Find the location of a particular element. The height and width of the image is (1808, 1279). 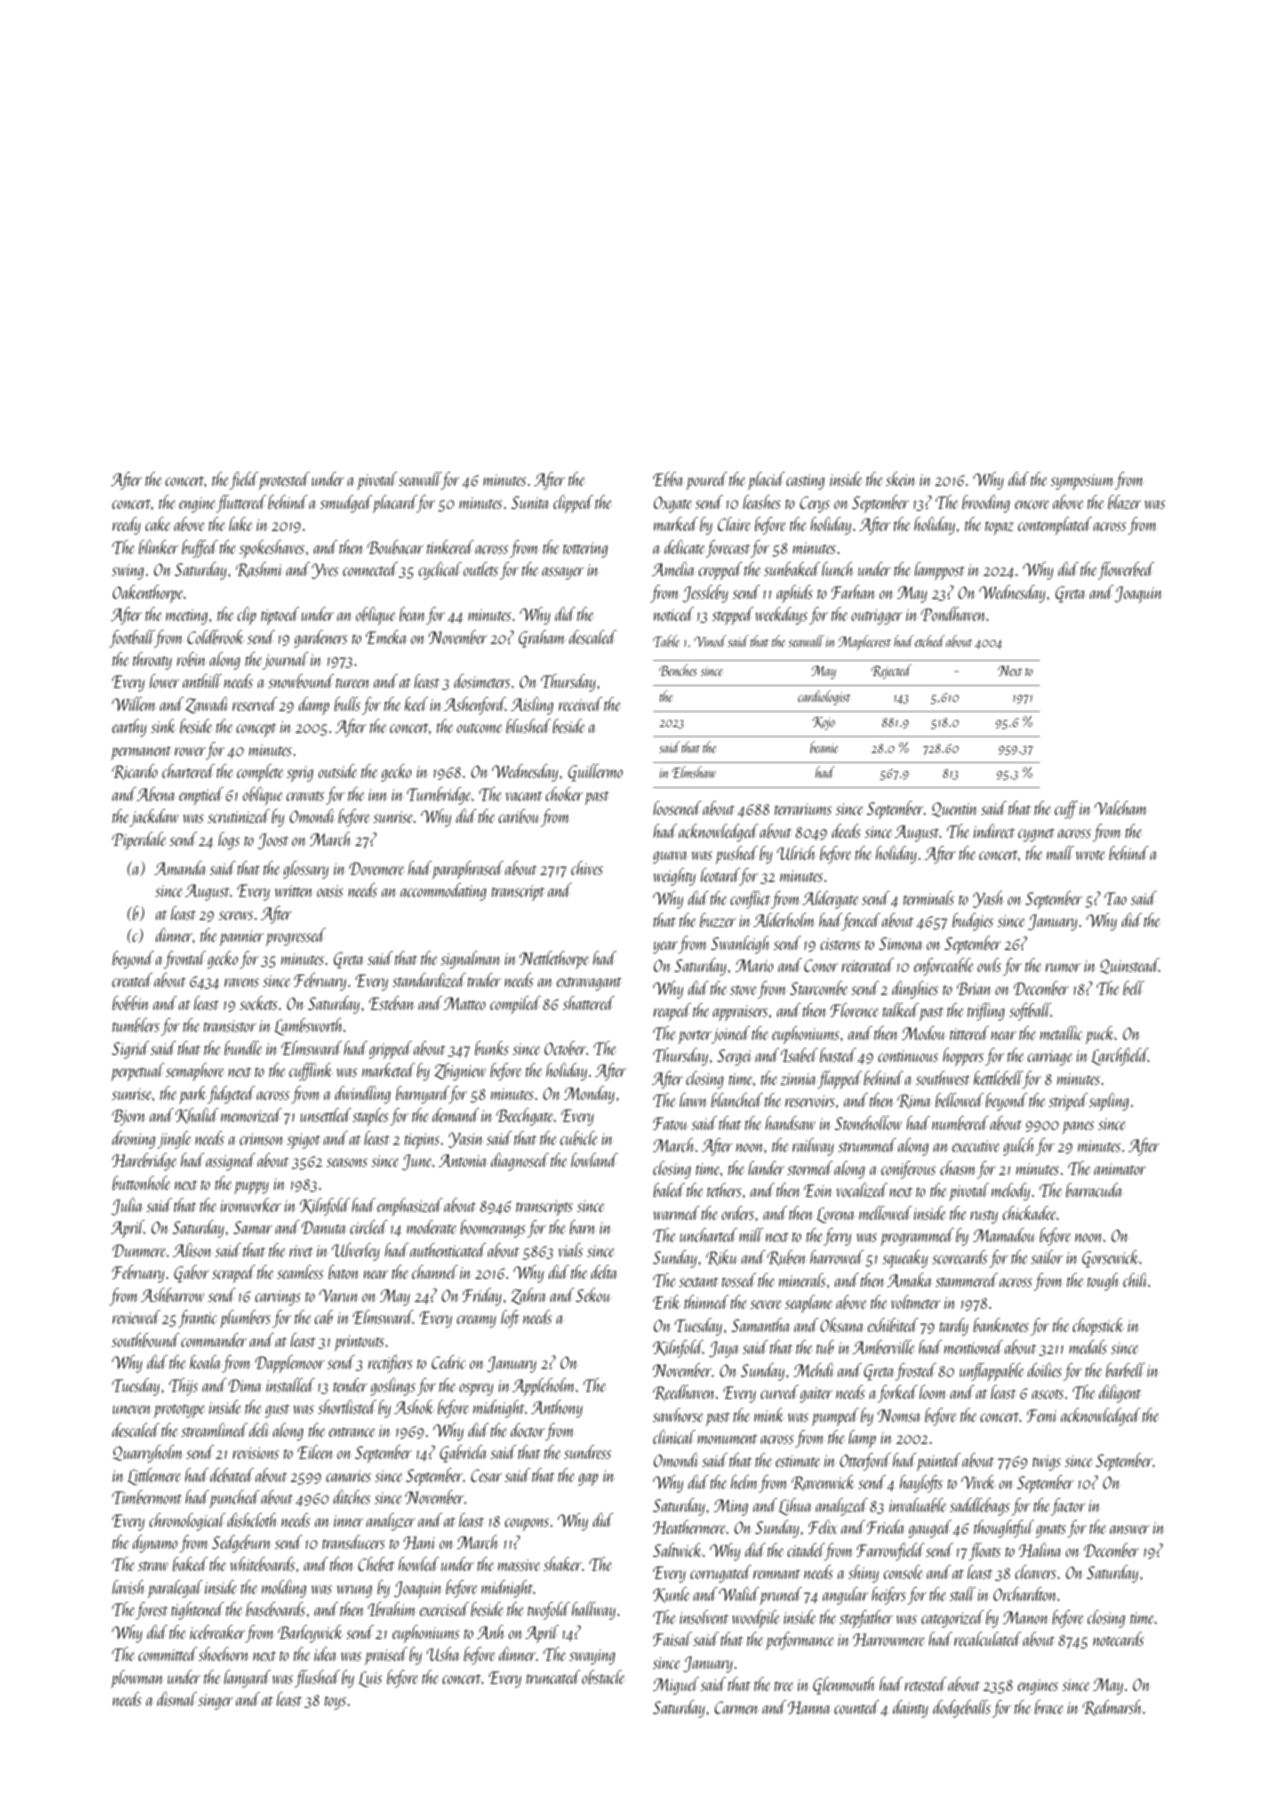

Cedric is located at coordinates (448, 1362).
